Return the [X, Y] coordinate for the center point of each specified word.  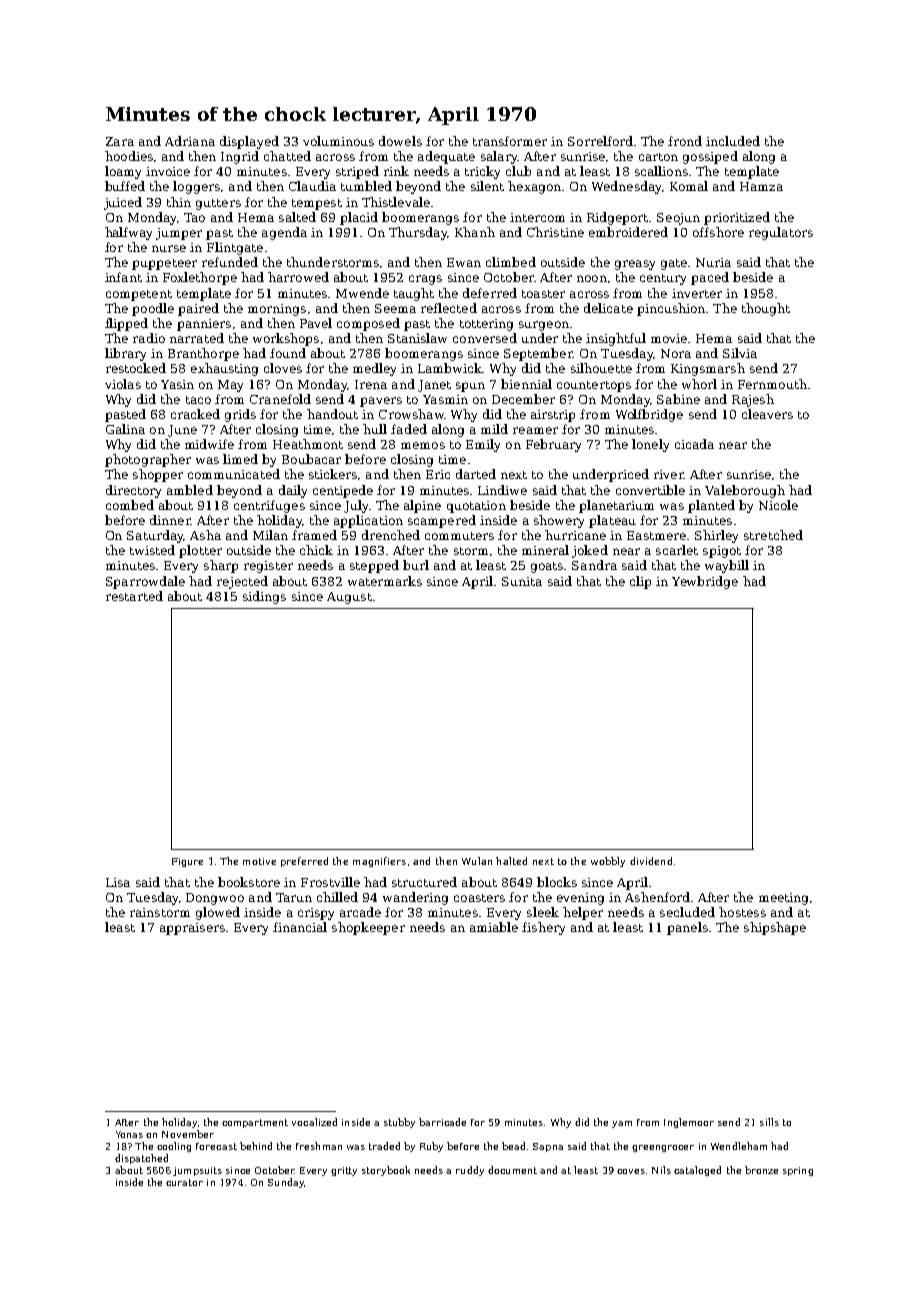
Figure [187, 862]
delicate [608, 308]
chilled [337, 897]
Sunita [522, 581]
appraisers [192, 929]
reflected [449, 308]
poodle [153, 309]
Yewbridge [705, 582]
